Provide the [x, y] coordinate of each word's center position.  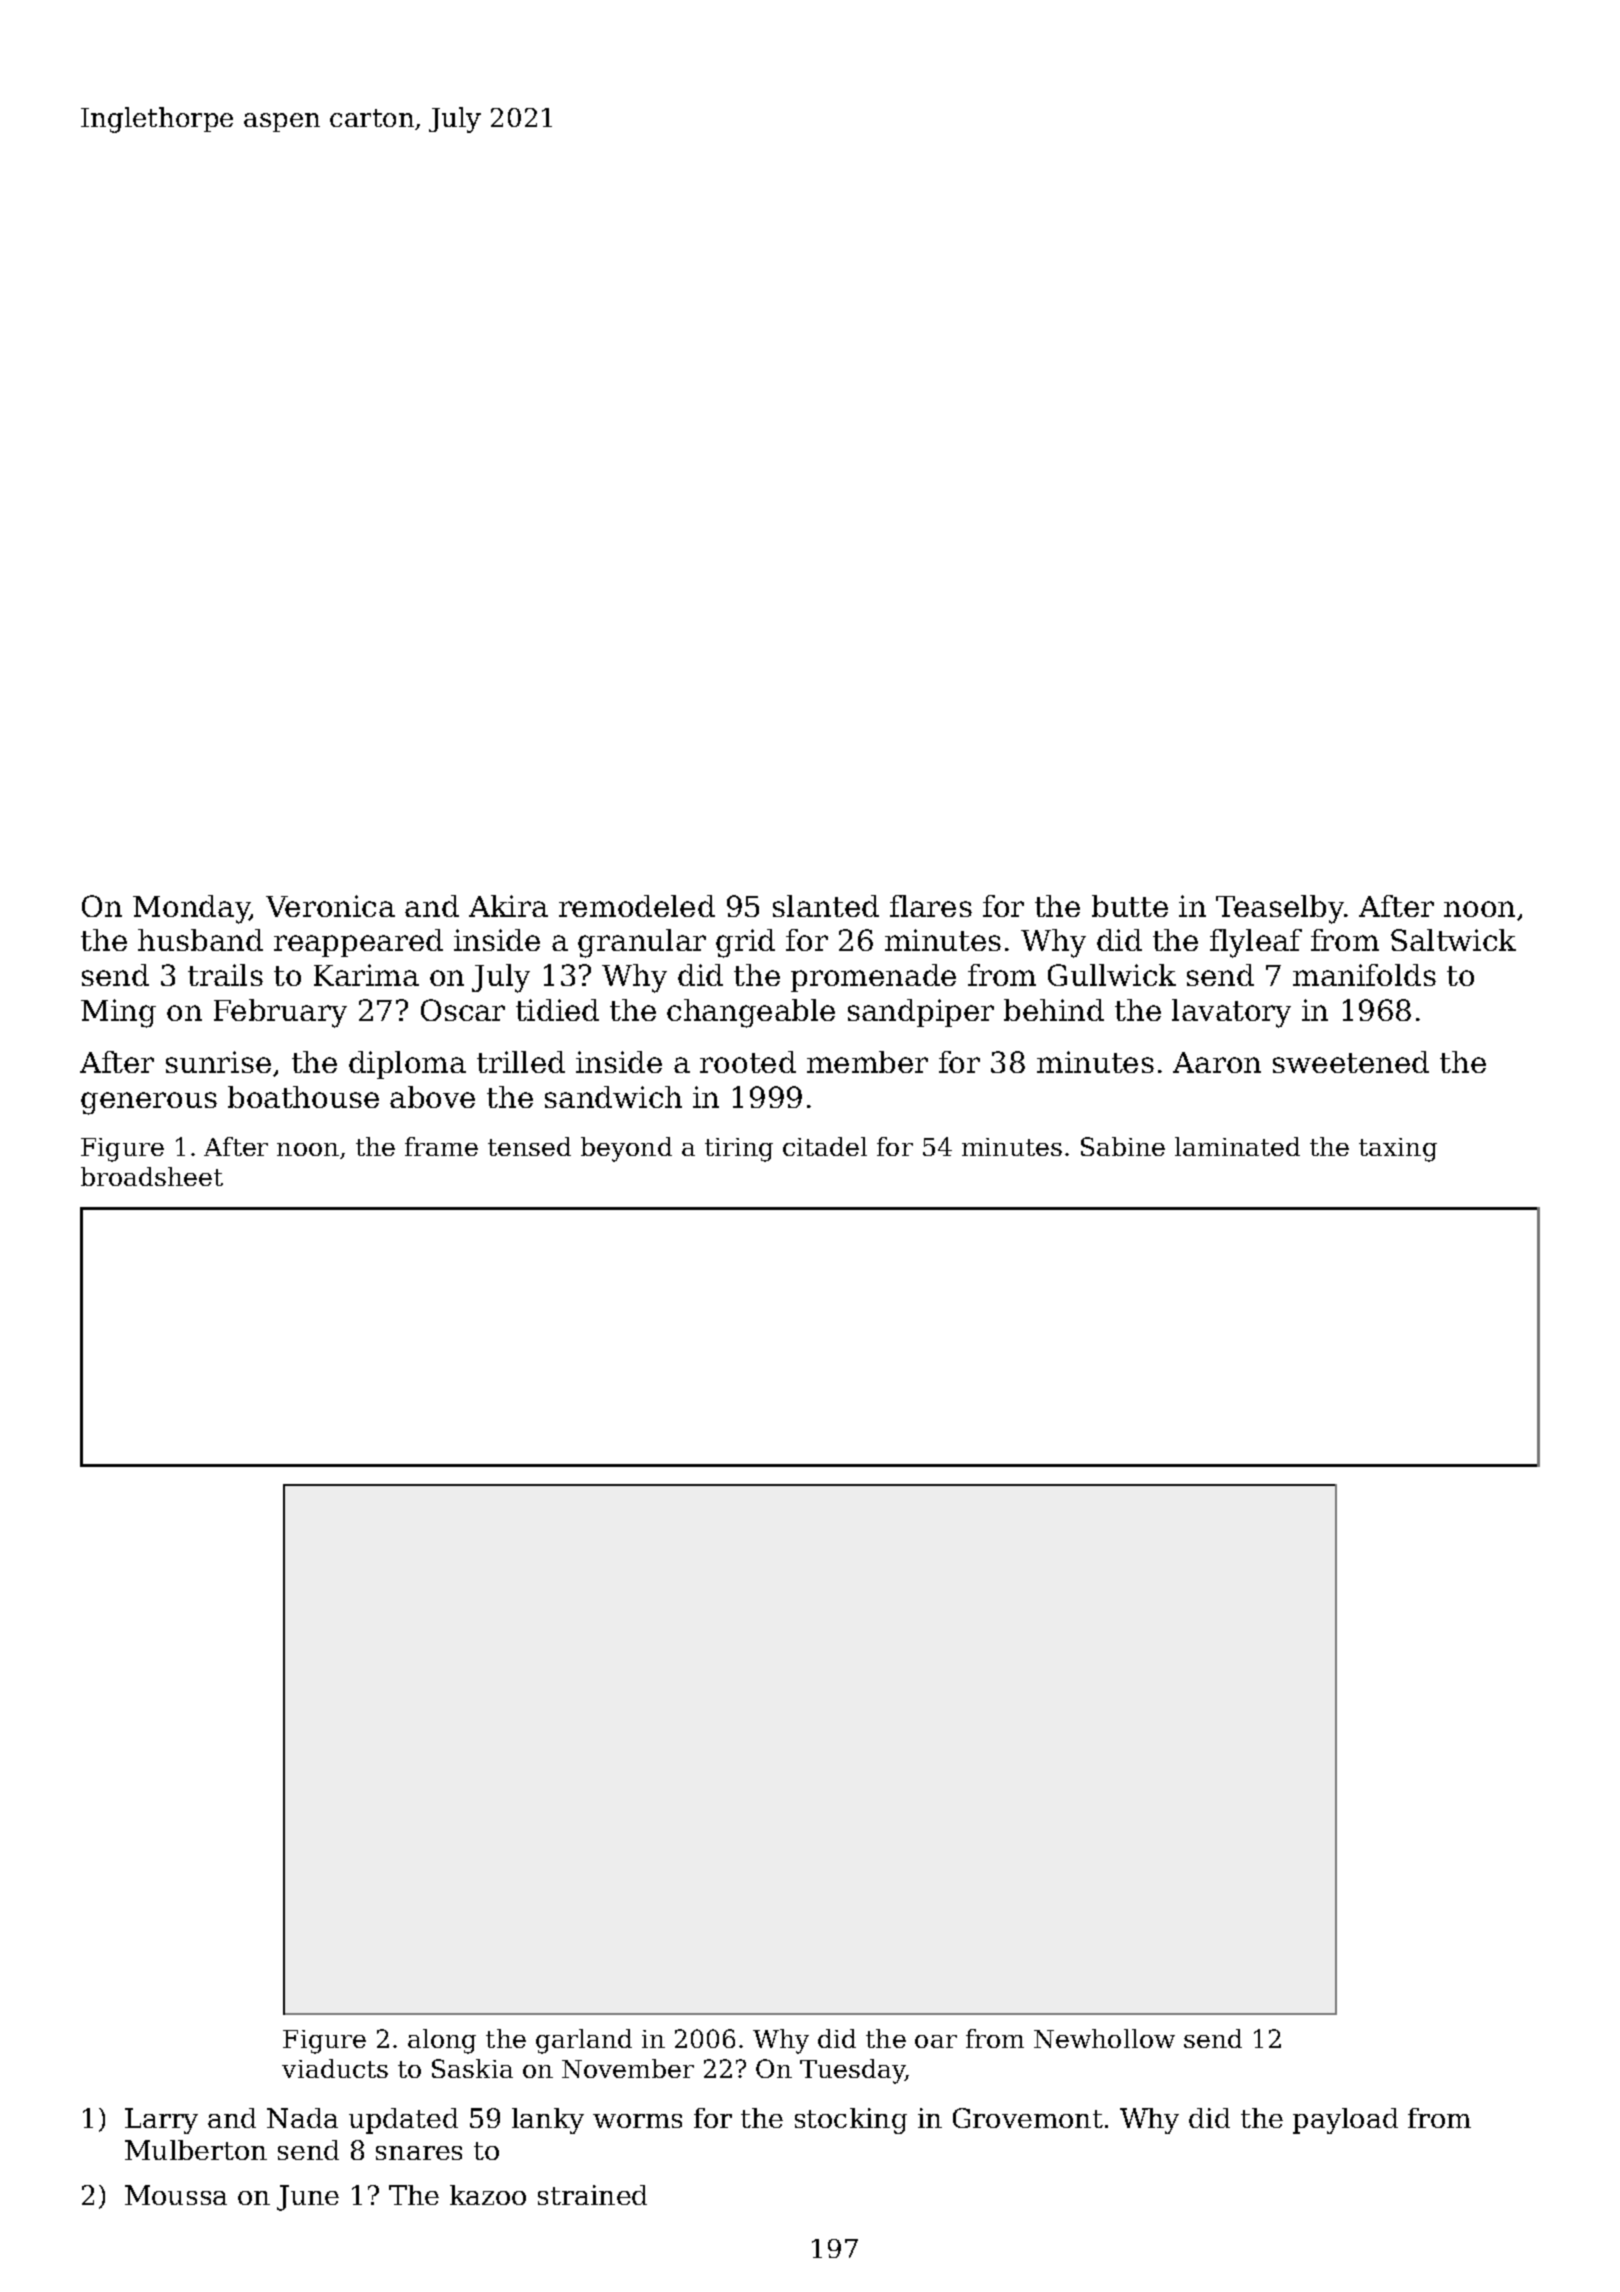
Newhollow [1104, 2038]
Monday [191, 909]
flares [931, 906]
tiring [739, 1150]
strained [592, 2195]
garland [584, 2041]
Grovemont [1028, 2118]
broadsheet [152, 1176]
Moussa [176, 2195]
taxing [1398, 1150]
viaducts [335, 2068]
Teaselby [1280, 909]
